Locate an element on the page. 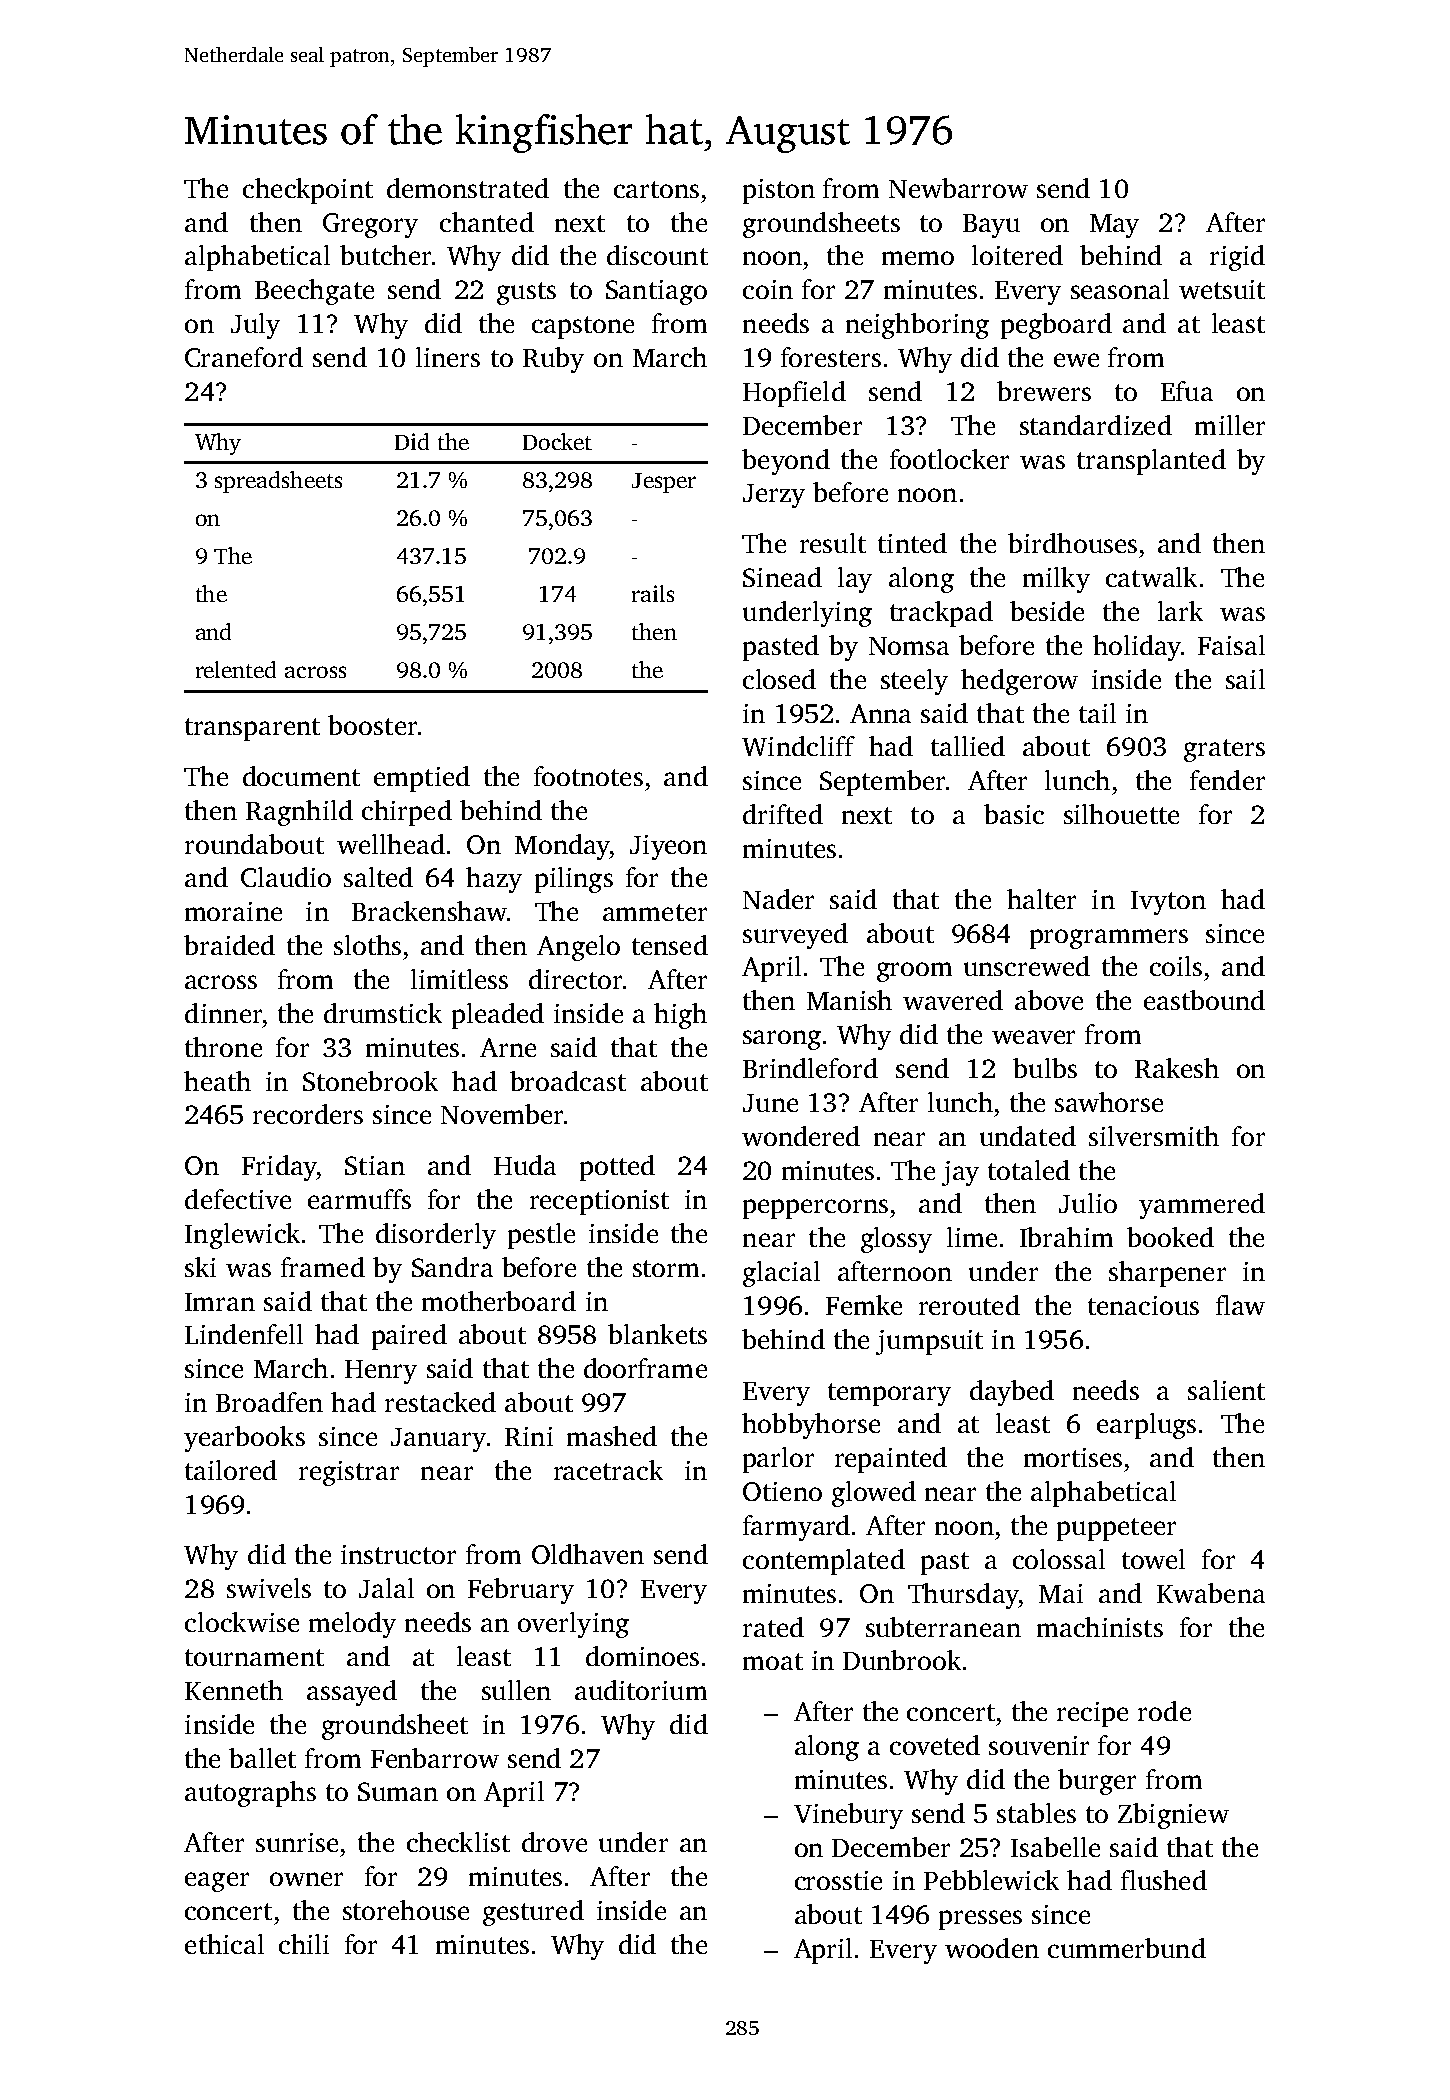 The width and height of the document is (1450, 2100). ballet is located at coordinates (262, 1758).
